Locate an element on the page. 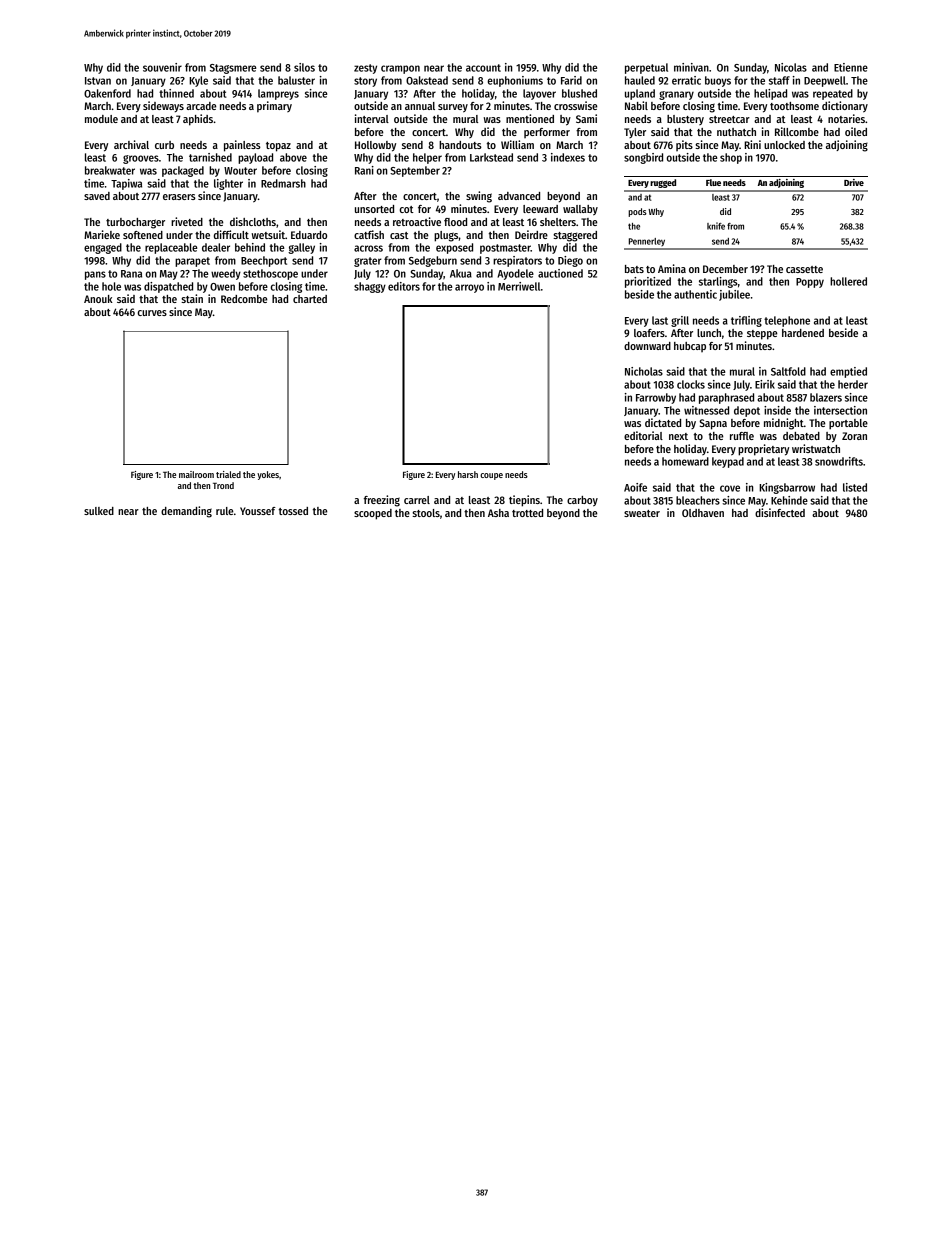 Image resolution: width=952 pixels, height=1233 pixels. Nicolas is located at coordinates (791, 67).
